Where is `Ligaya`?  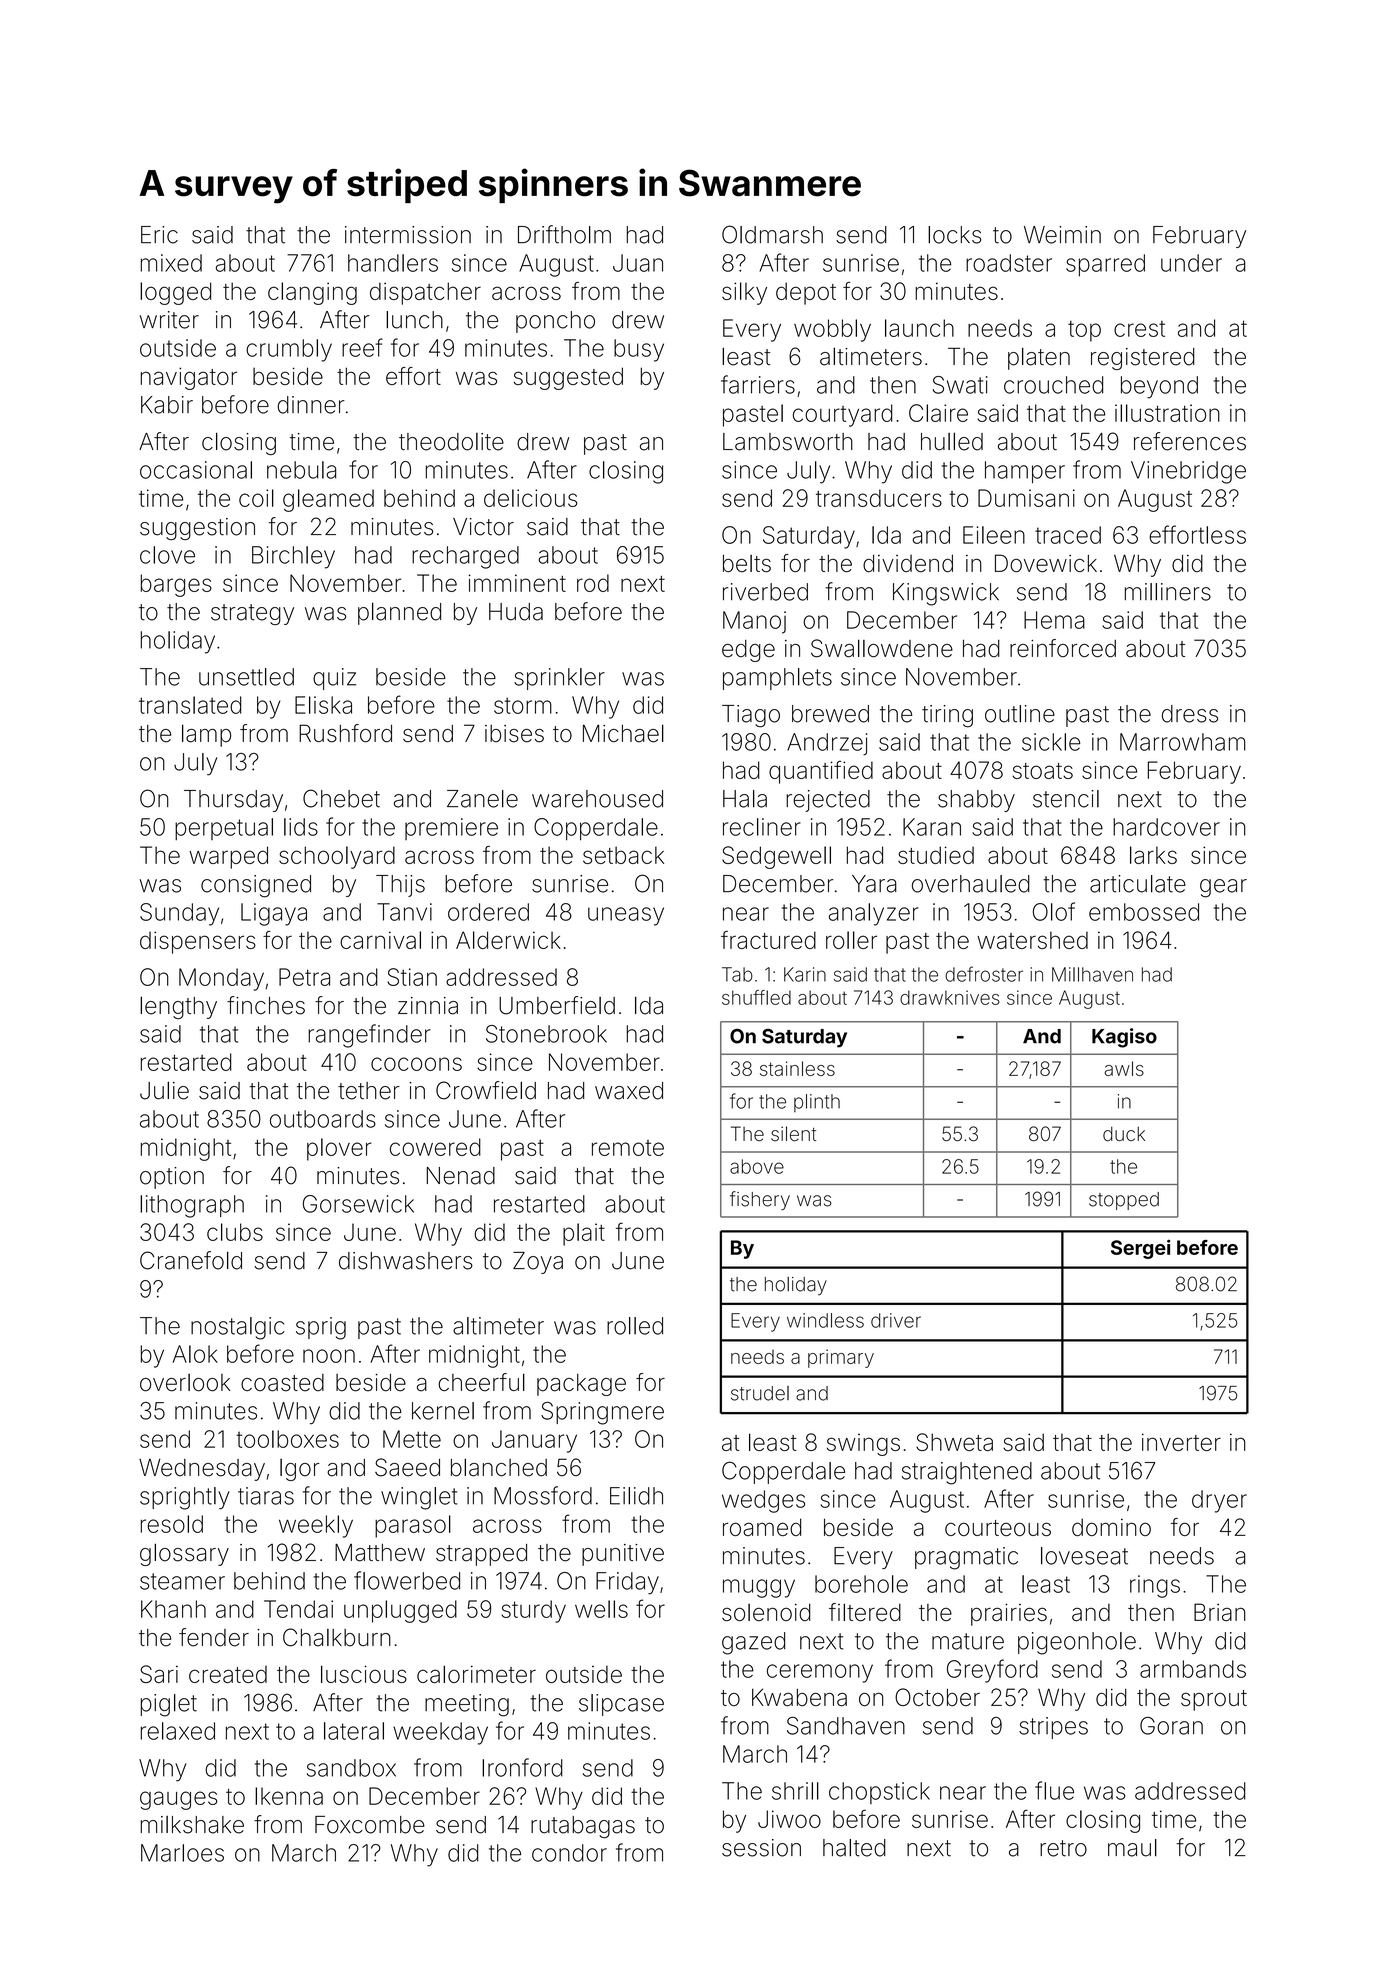 Ligaya is located at coordinates (274, 914).
